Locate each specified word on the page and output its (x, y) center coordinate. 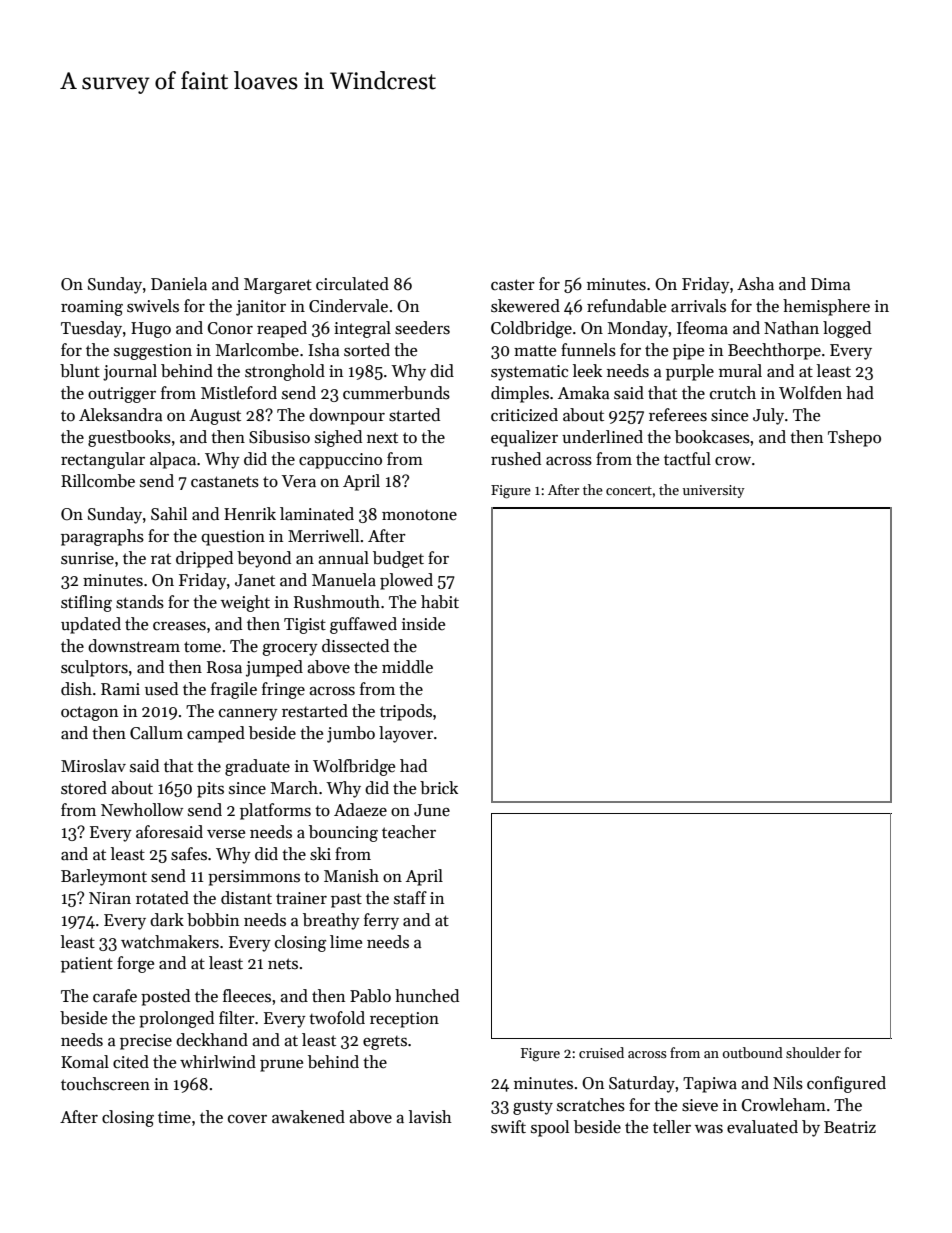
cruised (601, 1052)
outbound (753, 1052)
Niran (110, 898)
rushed (516, 459)
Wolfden (810, 393)
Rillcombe (98, 481)
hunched (427, 996)
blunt (80, 371)
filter (237, 1017)
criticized (524, 415)
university (714, 491)
